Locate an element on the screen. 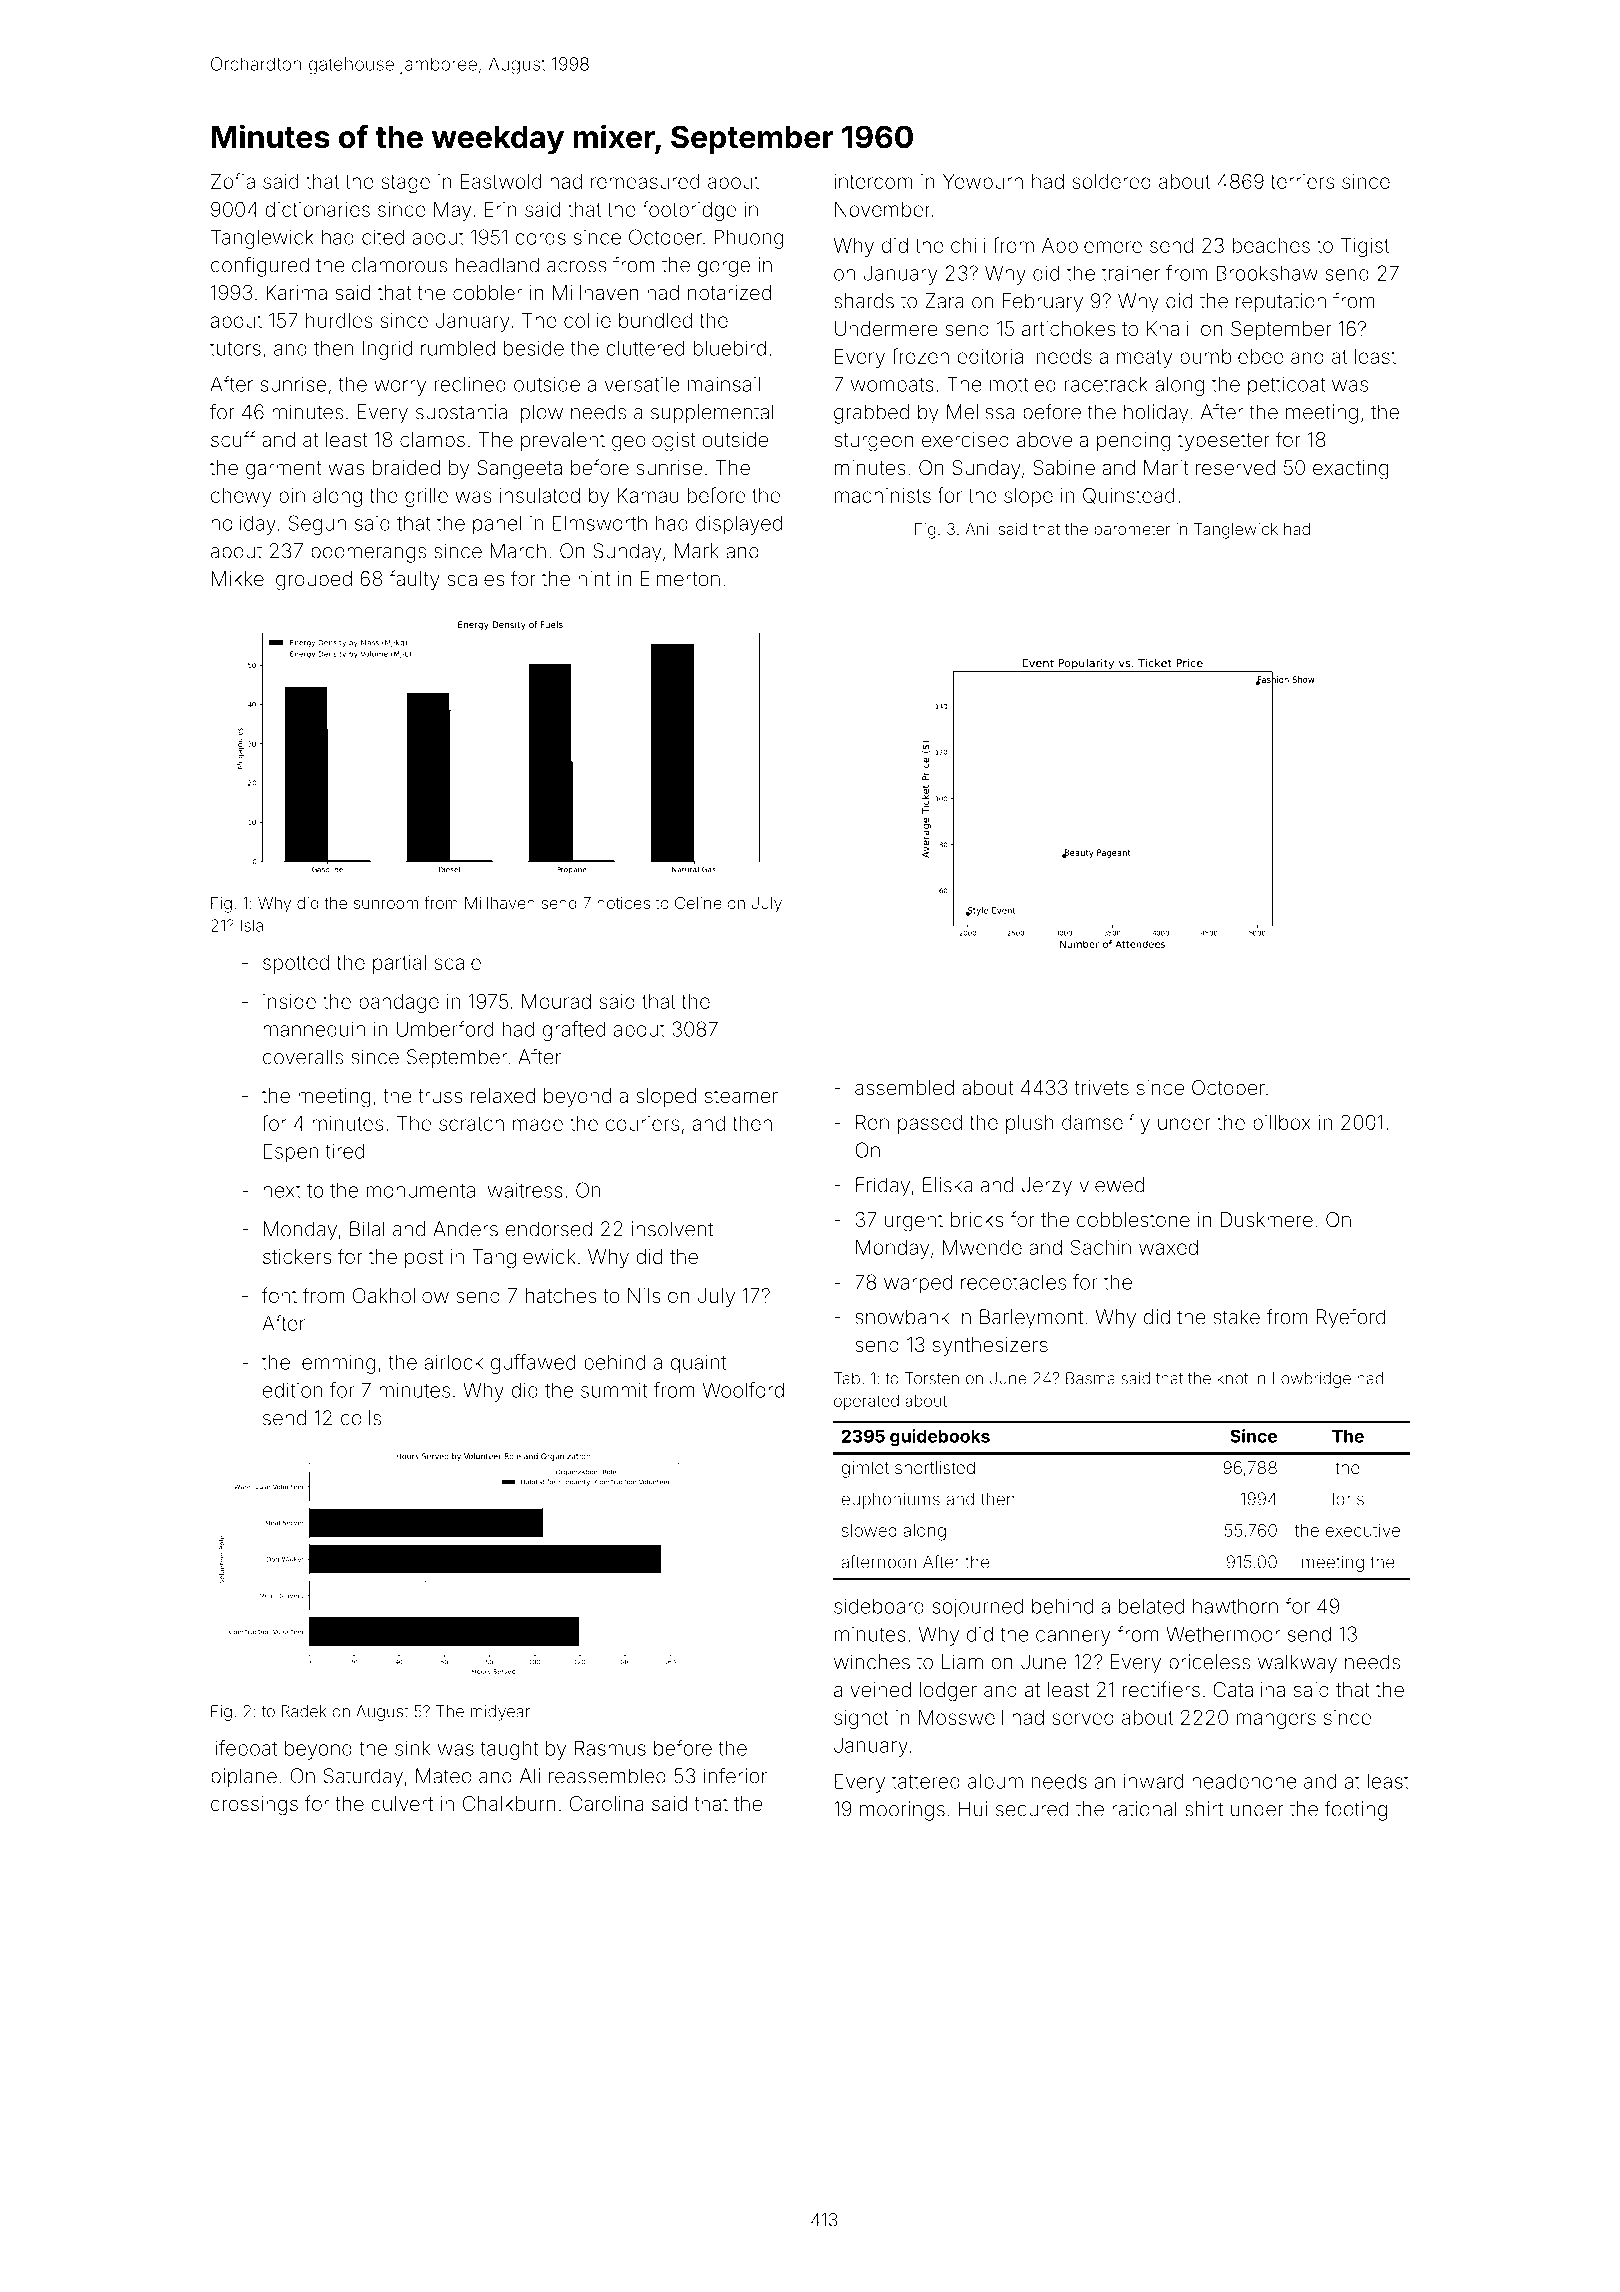 This screenshot has width=1620, height=2292. Duskmere is located at coordinates (1267, 1219).
